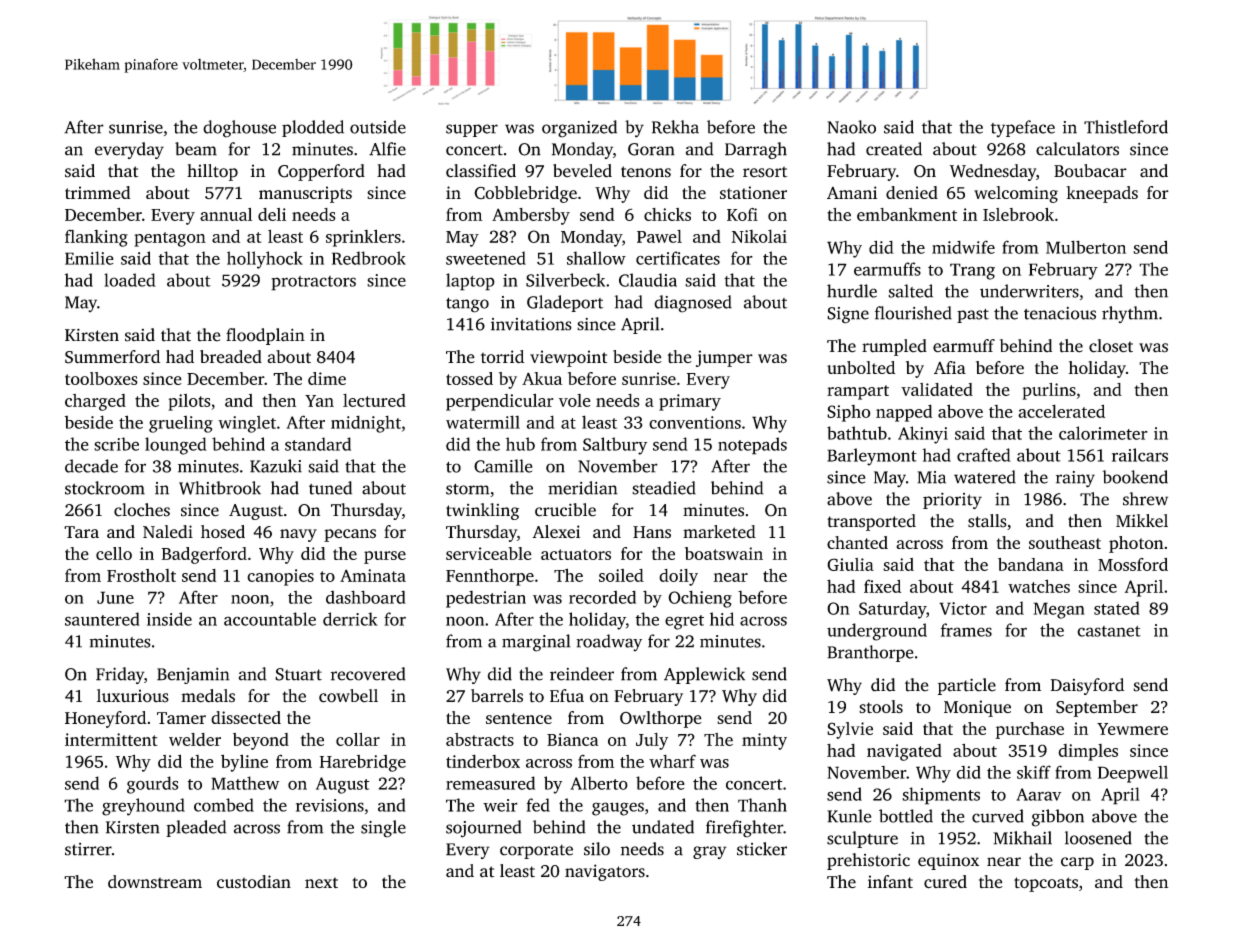  I want to click on Thistleford, so click(1126, 127).
